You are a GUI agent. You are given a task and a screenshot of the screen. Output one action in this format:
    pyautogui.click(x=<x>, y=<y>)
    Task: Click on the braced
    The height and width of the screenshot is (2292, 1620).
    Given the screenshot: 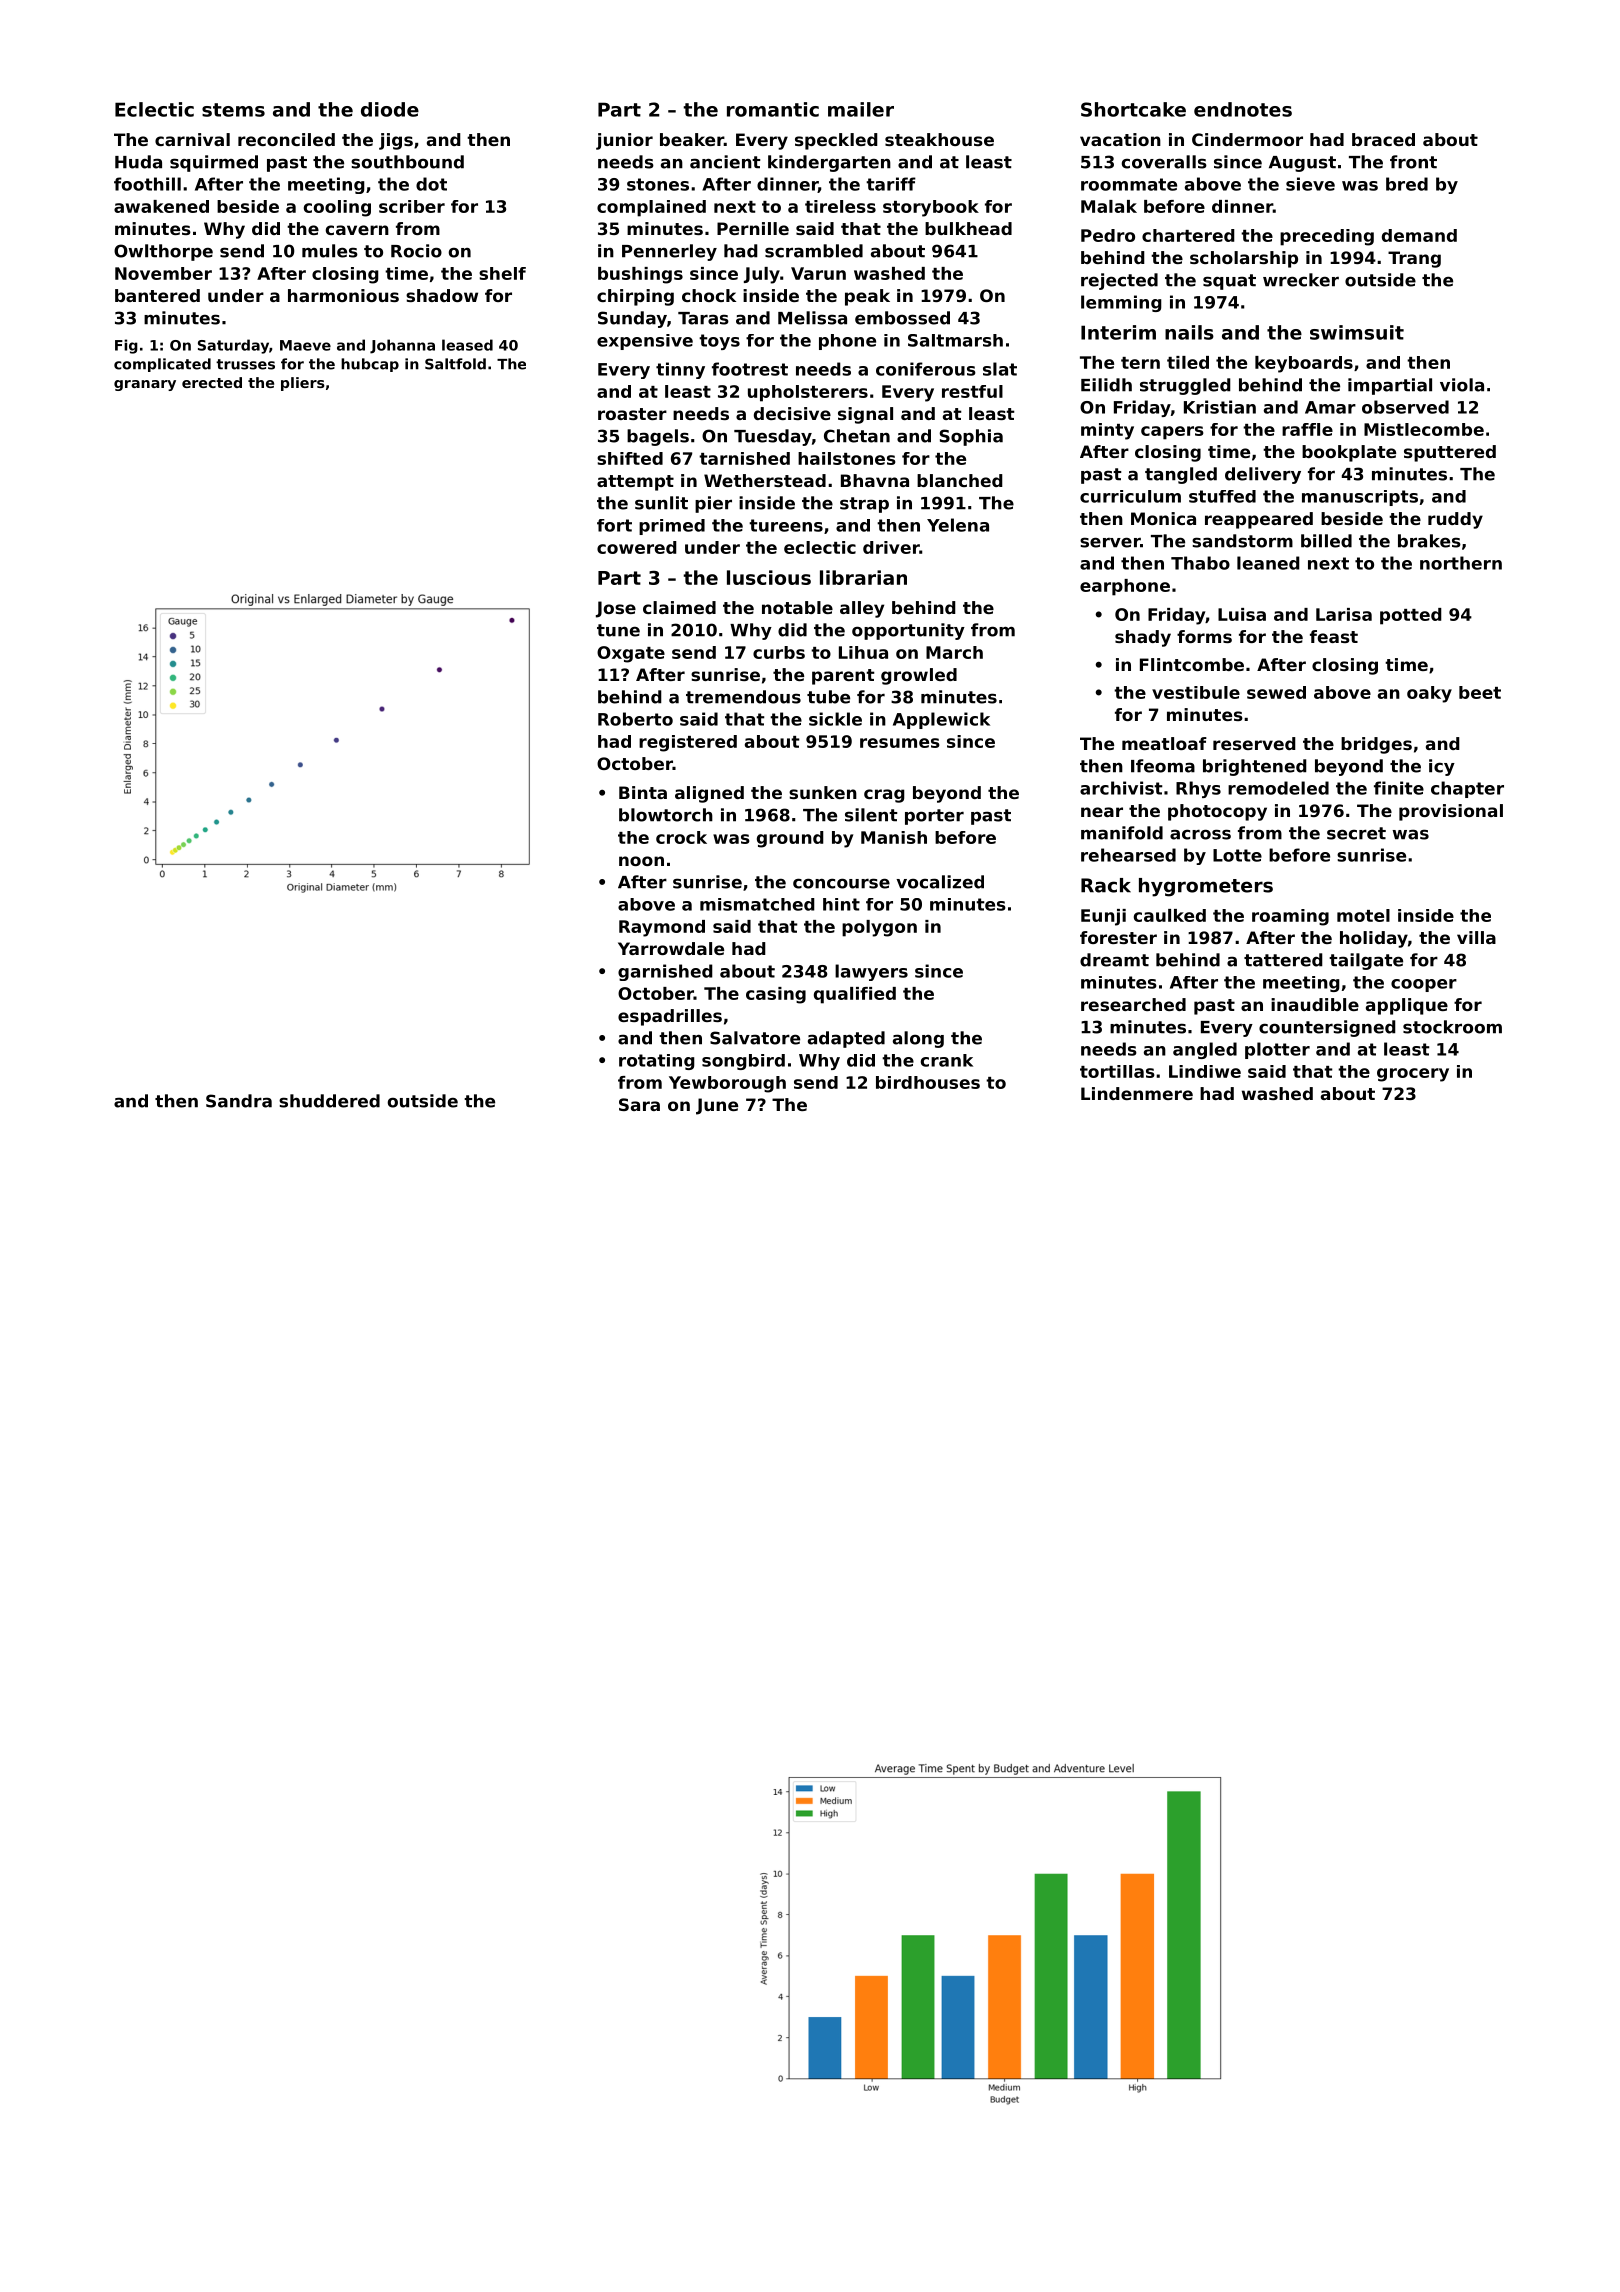 What is the action you would take?
    pyautogui.click(x=1383, y=139)
